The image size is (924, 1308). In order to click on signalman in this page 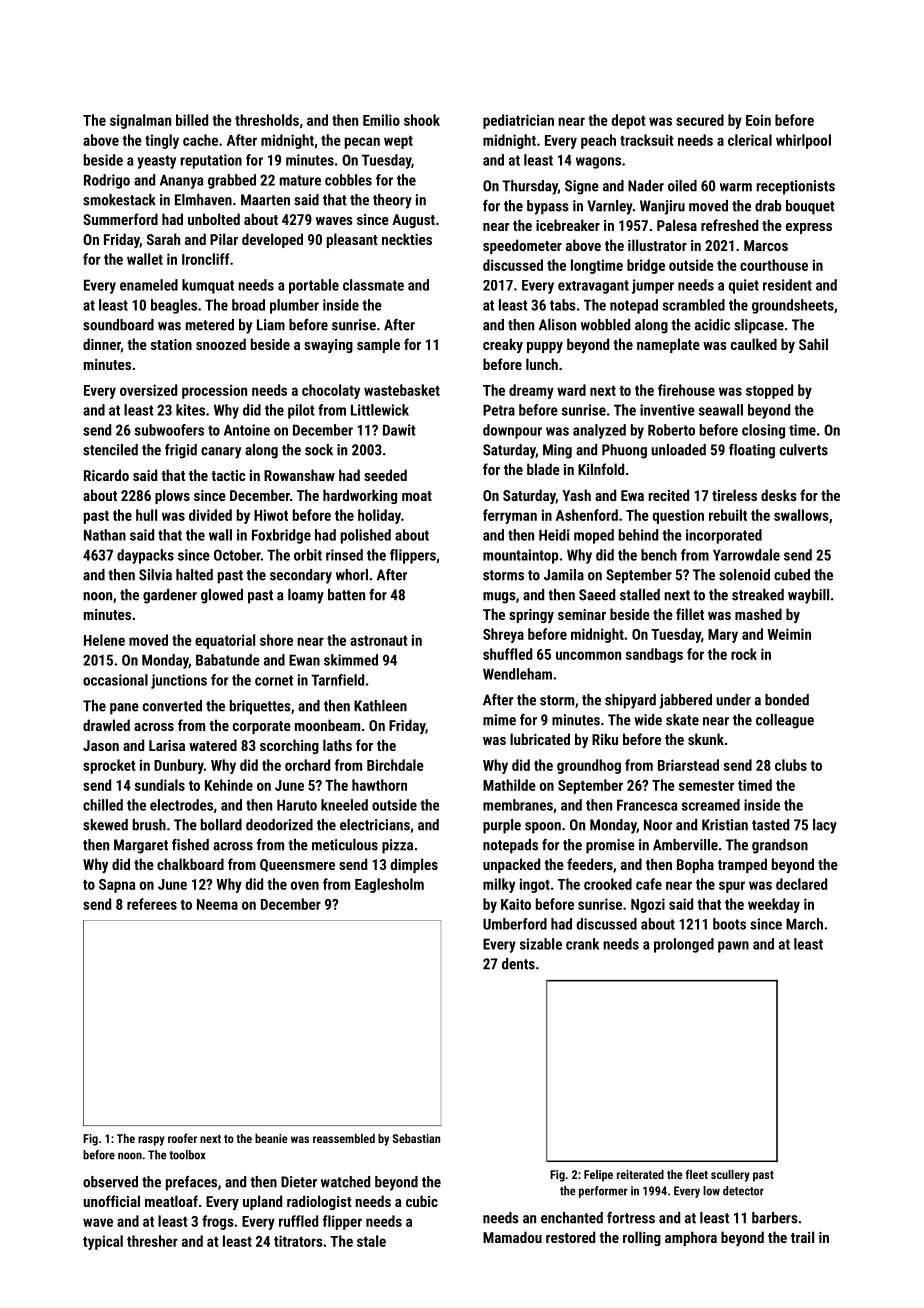, I will do `click(140, 121)`.
